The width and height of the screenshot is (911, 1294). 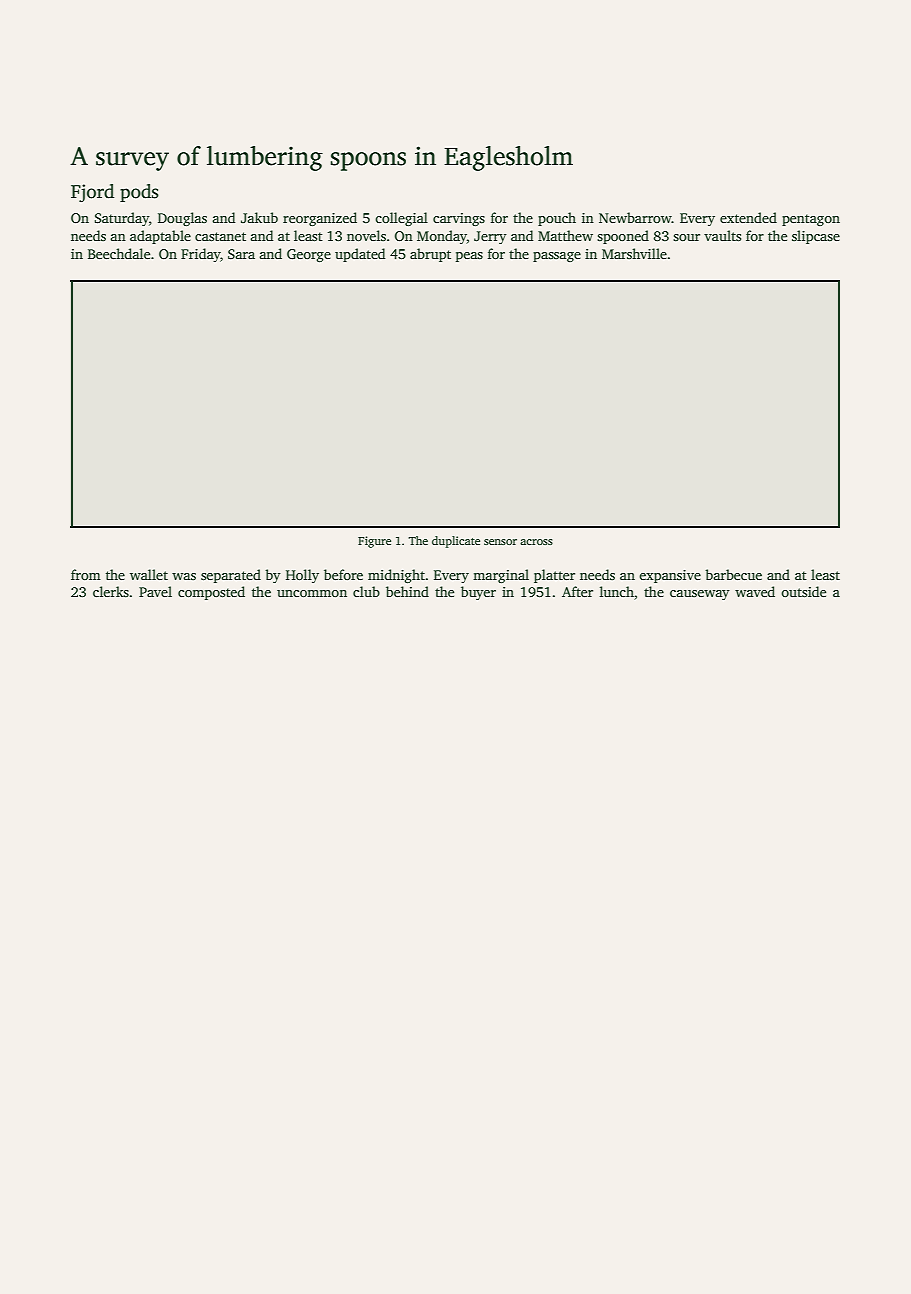 What do you see at coordinates (343, 574) in the screenshot?
I see `before` at bounding box center [343, 574].
